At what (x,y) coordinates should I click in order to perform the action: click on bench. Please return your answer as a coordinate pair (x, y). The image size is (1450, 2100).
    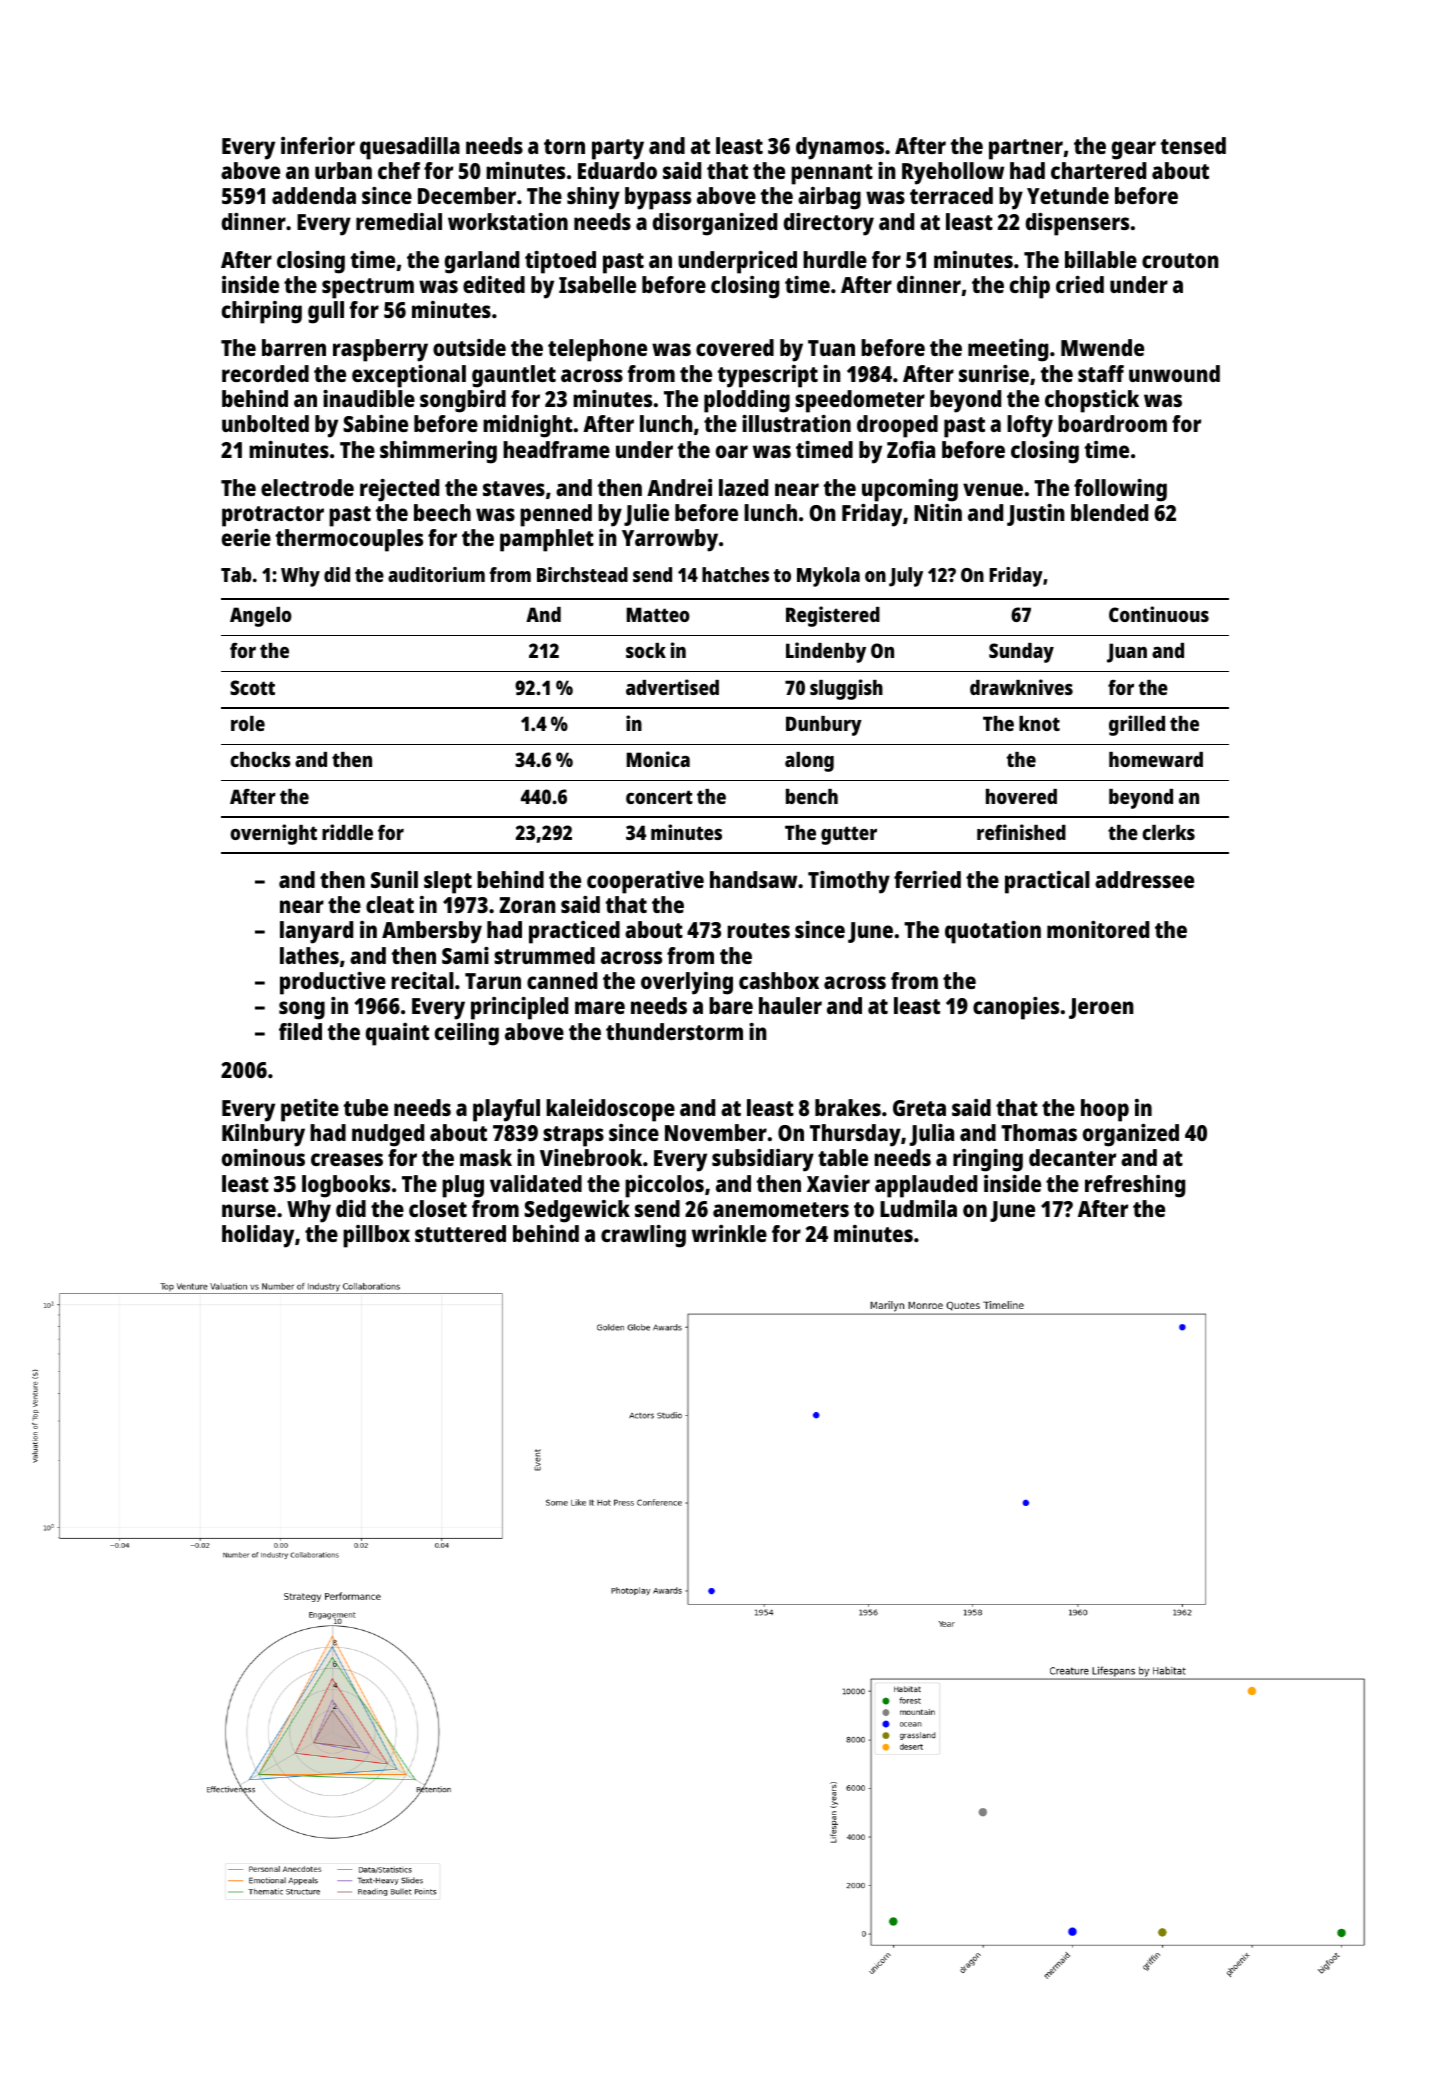
    Looking at the image, I should click on (812, 796).
